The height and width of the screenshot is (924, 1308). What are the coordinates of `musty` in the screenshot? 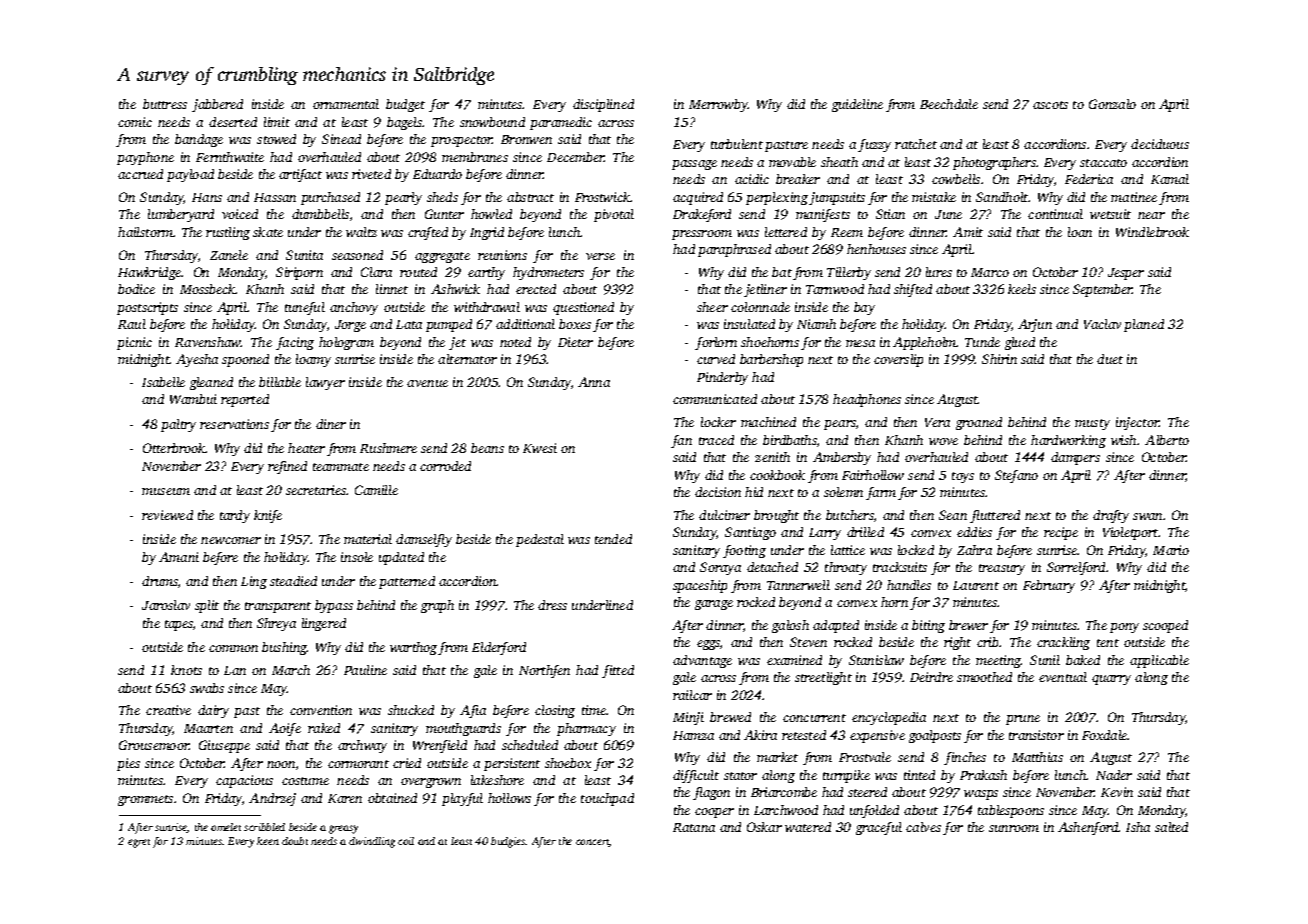 It's located at (1092, 424).
